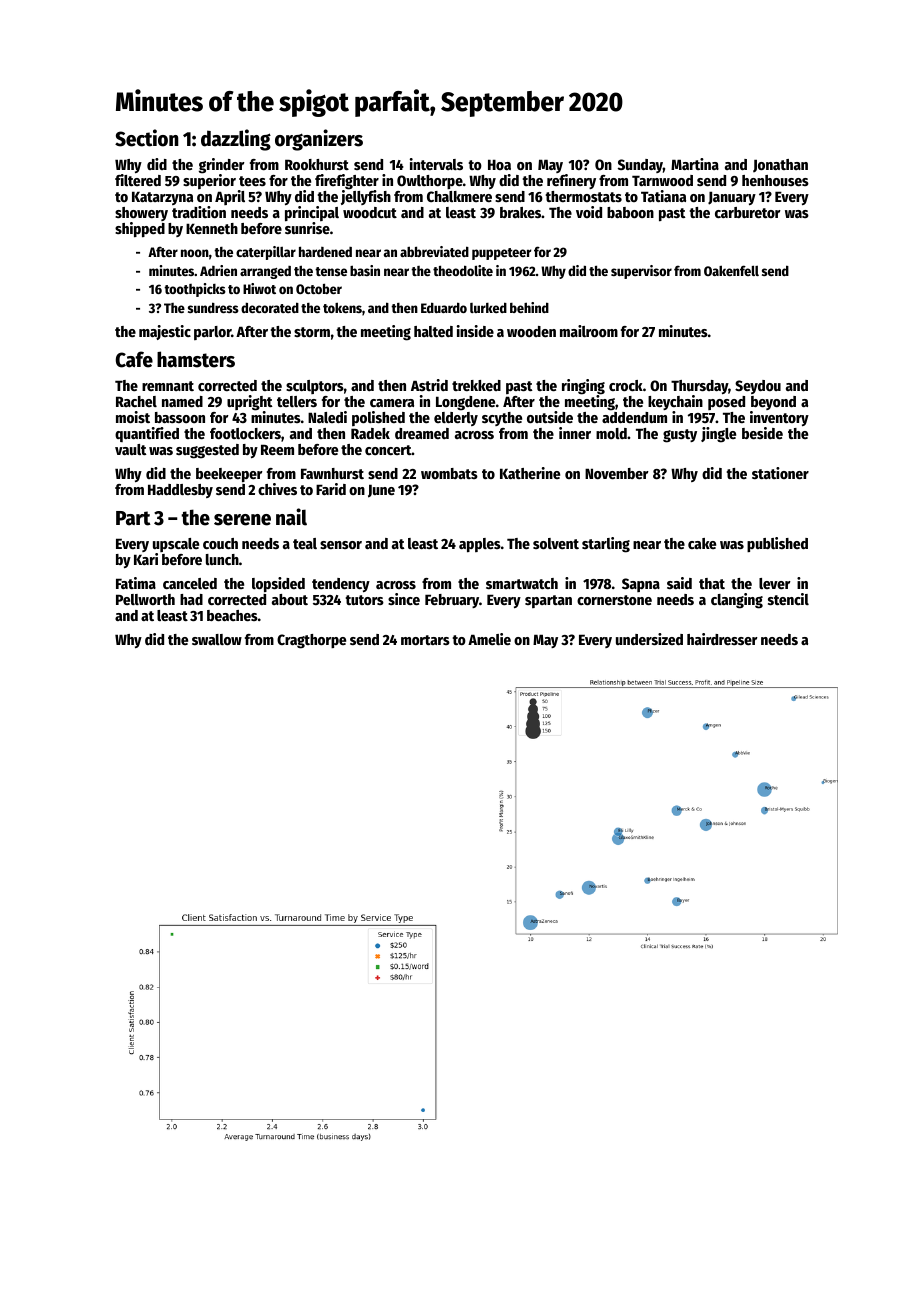  Describe the element at coordinates (319, 140) in the screenshot. I see `organizers` at that location.
